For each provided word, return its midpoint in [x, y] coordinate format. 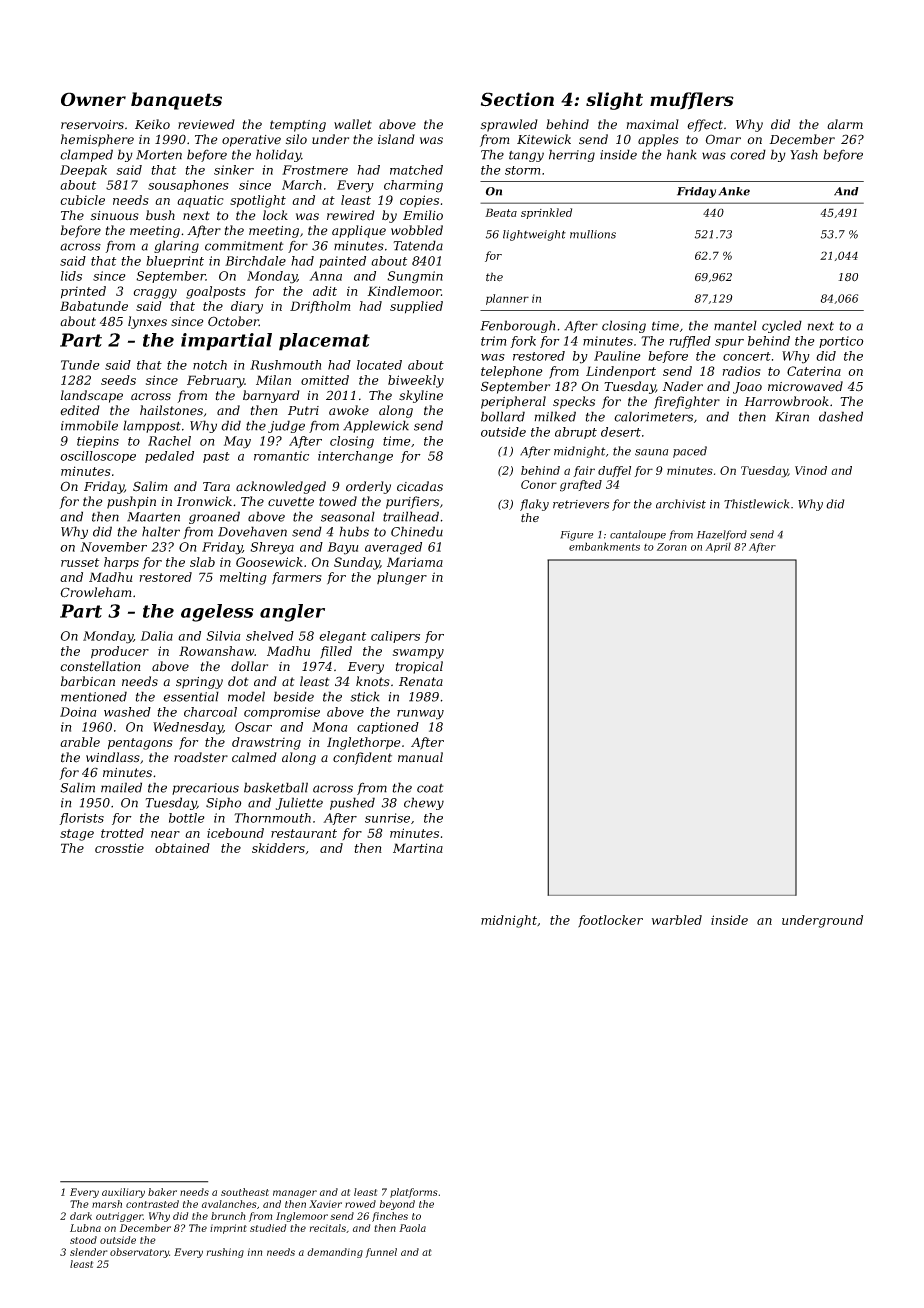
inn [255, 1252]
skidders [278, 848]
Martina [418, 848]
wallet [353, 124]
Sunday [357, 563]
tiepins [98, 442]
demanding [335, 1253]
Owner [93, 99]
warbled [677, 920]
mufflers [692, 101]
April [718, 547]
